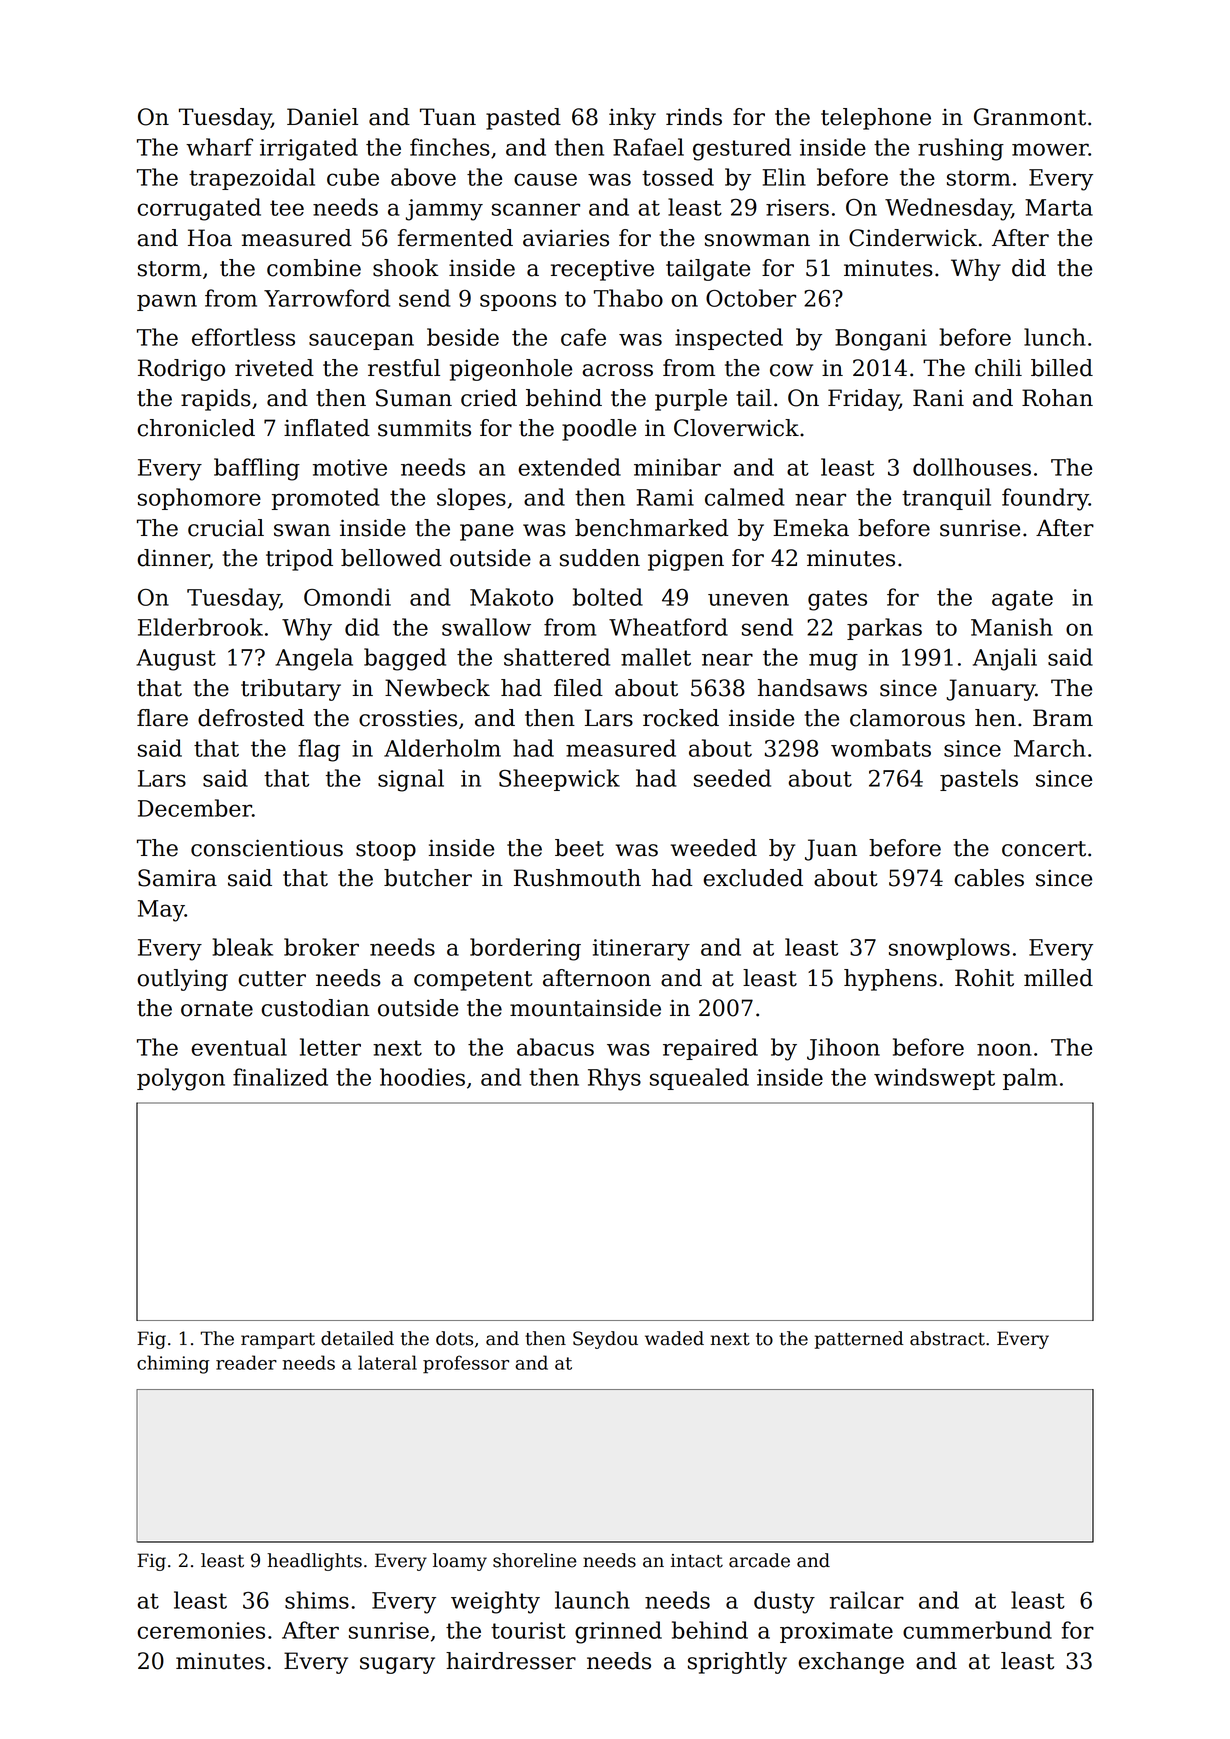 The height and width of the document is (1739, 1230). I want to click on wharf, so click(219, 147).
